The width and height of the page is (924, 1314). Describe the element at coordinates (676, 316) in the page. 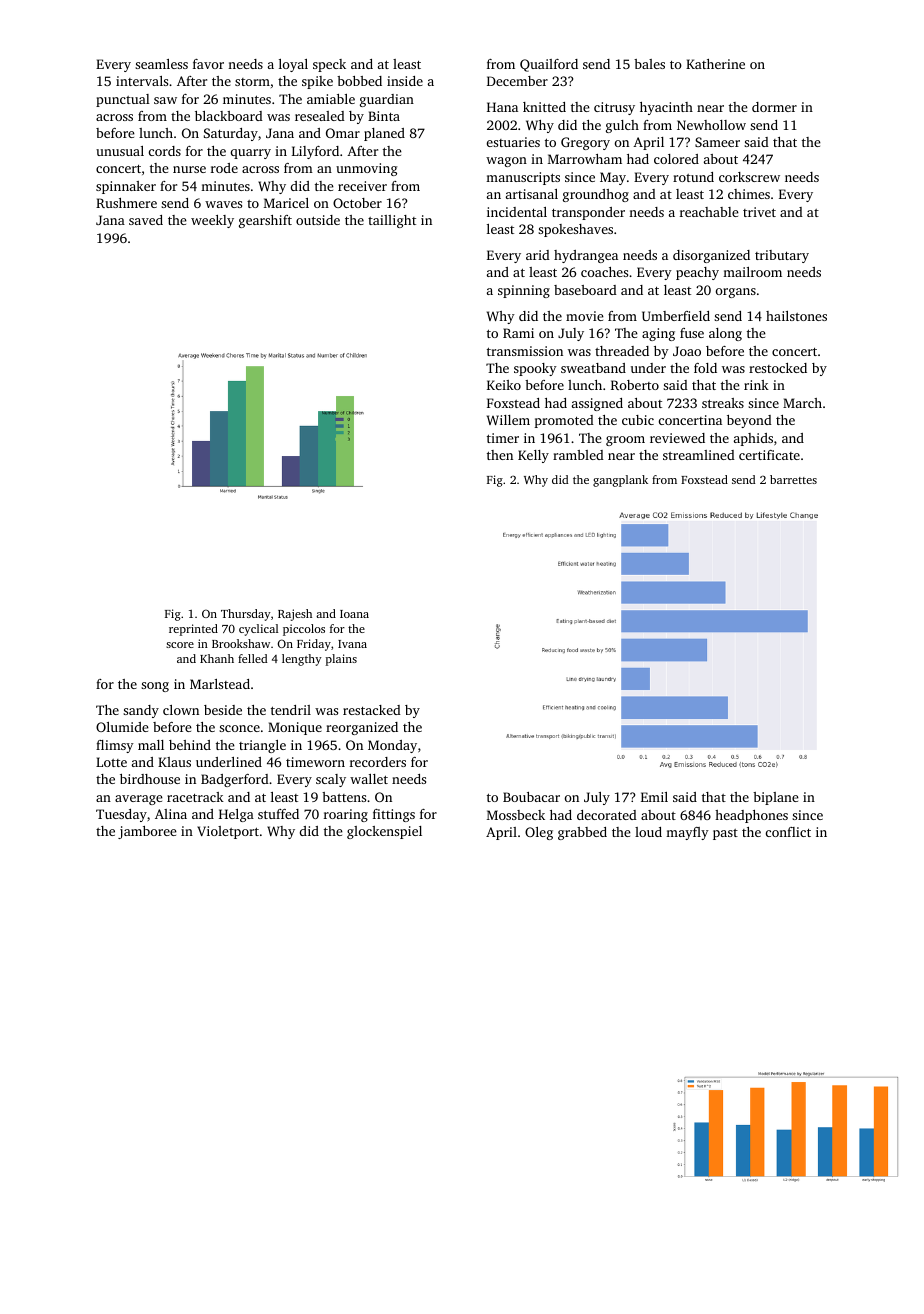

I see `Umberfield` at that location.
